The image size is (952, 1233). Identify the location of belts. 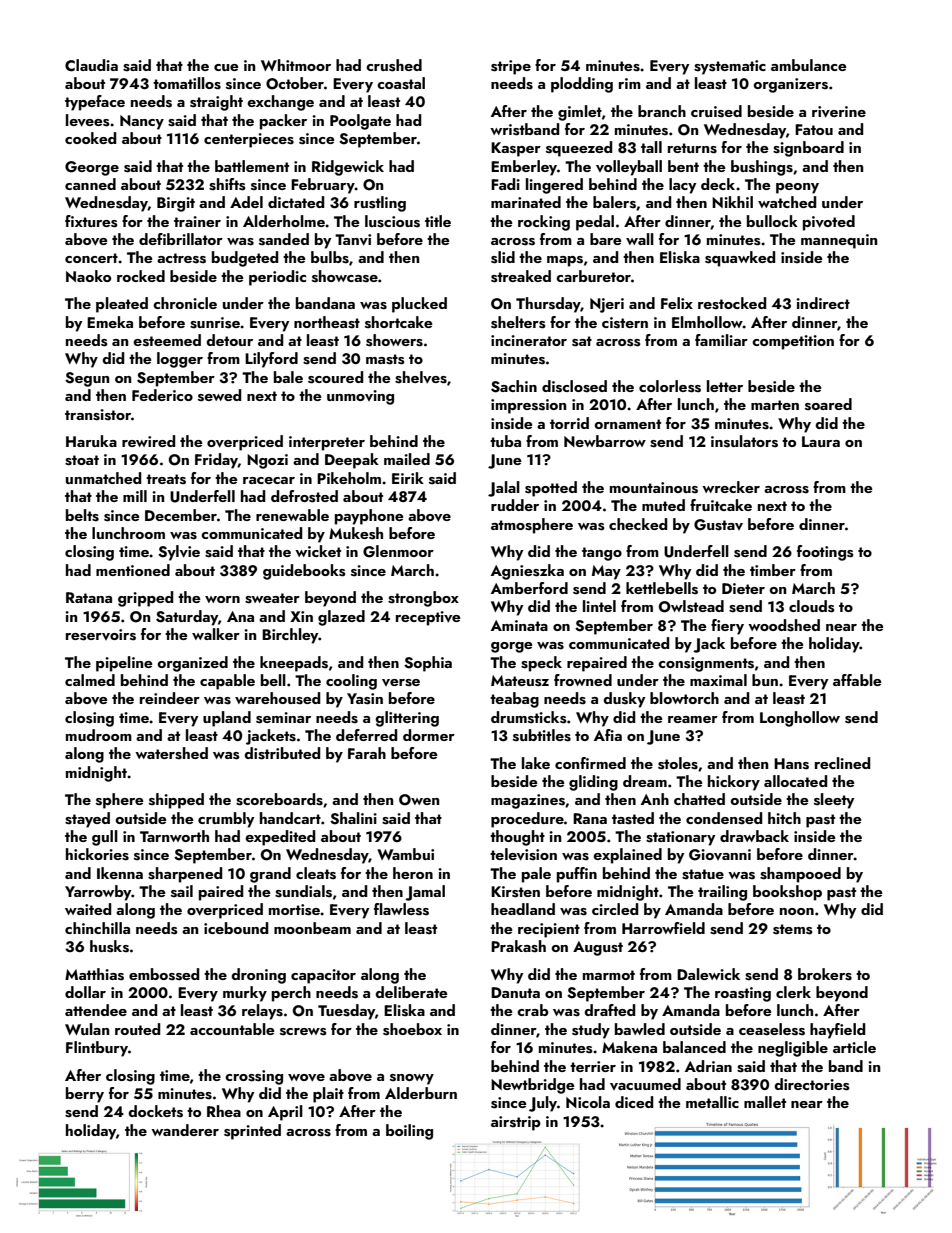
(82, 515).
